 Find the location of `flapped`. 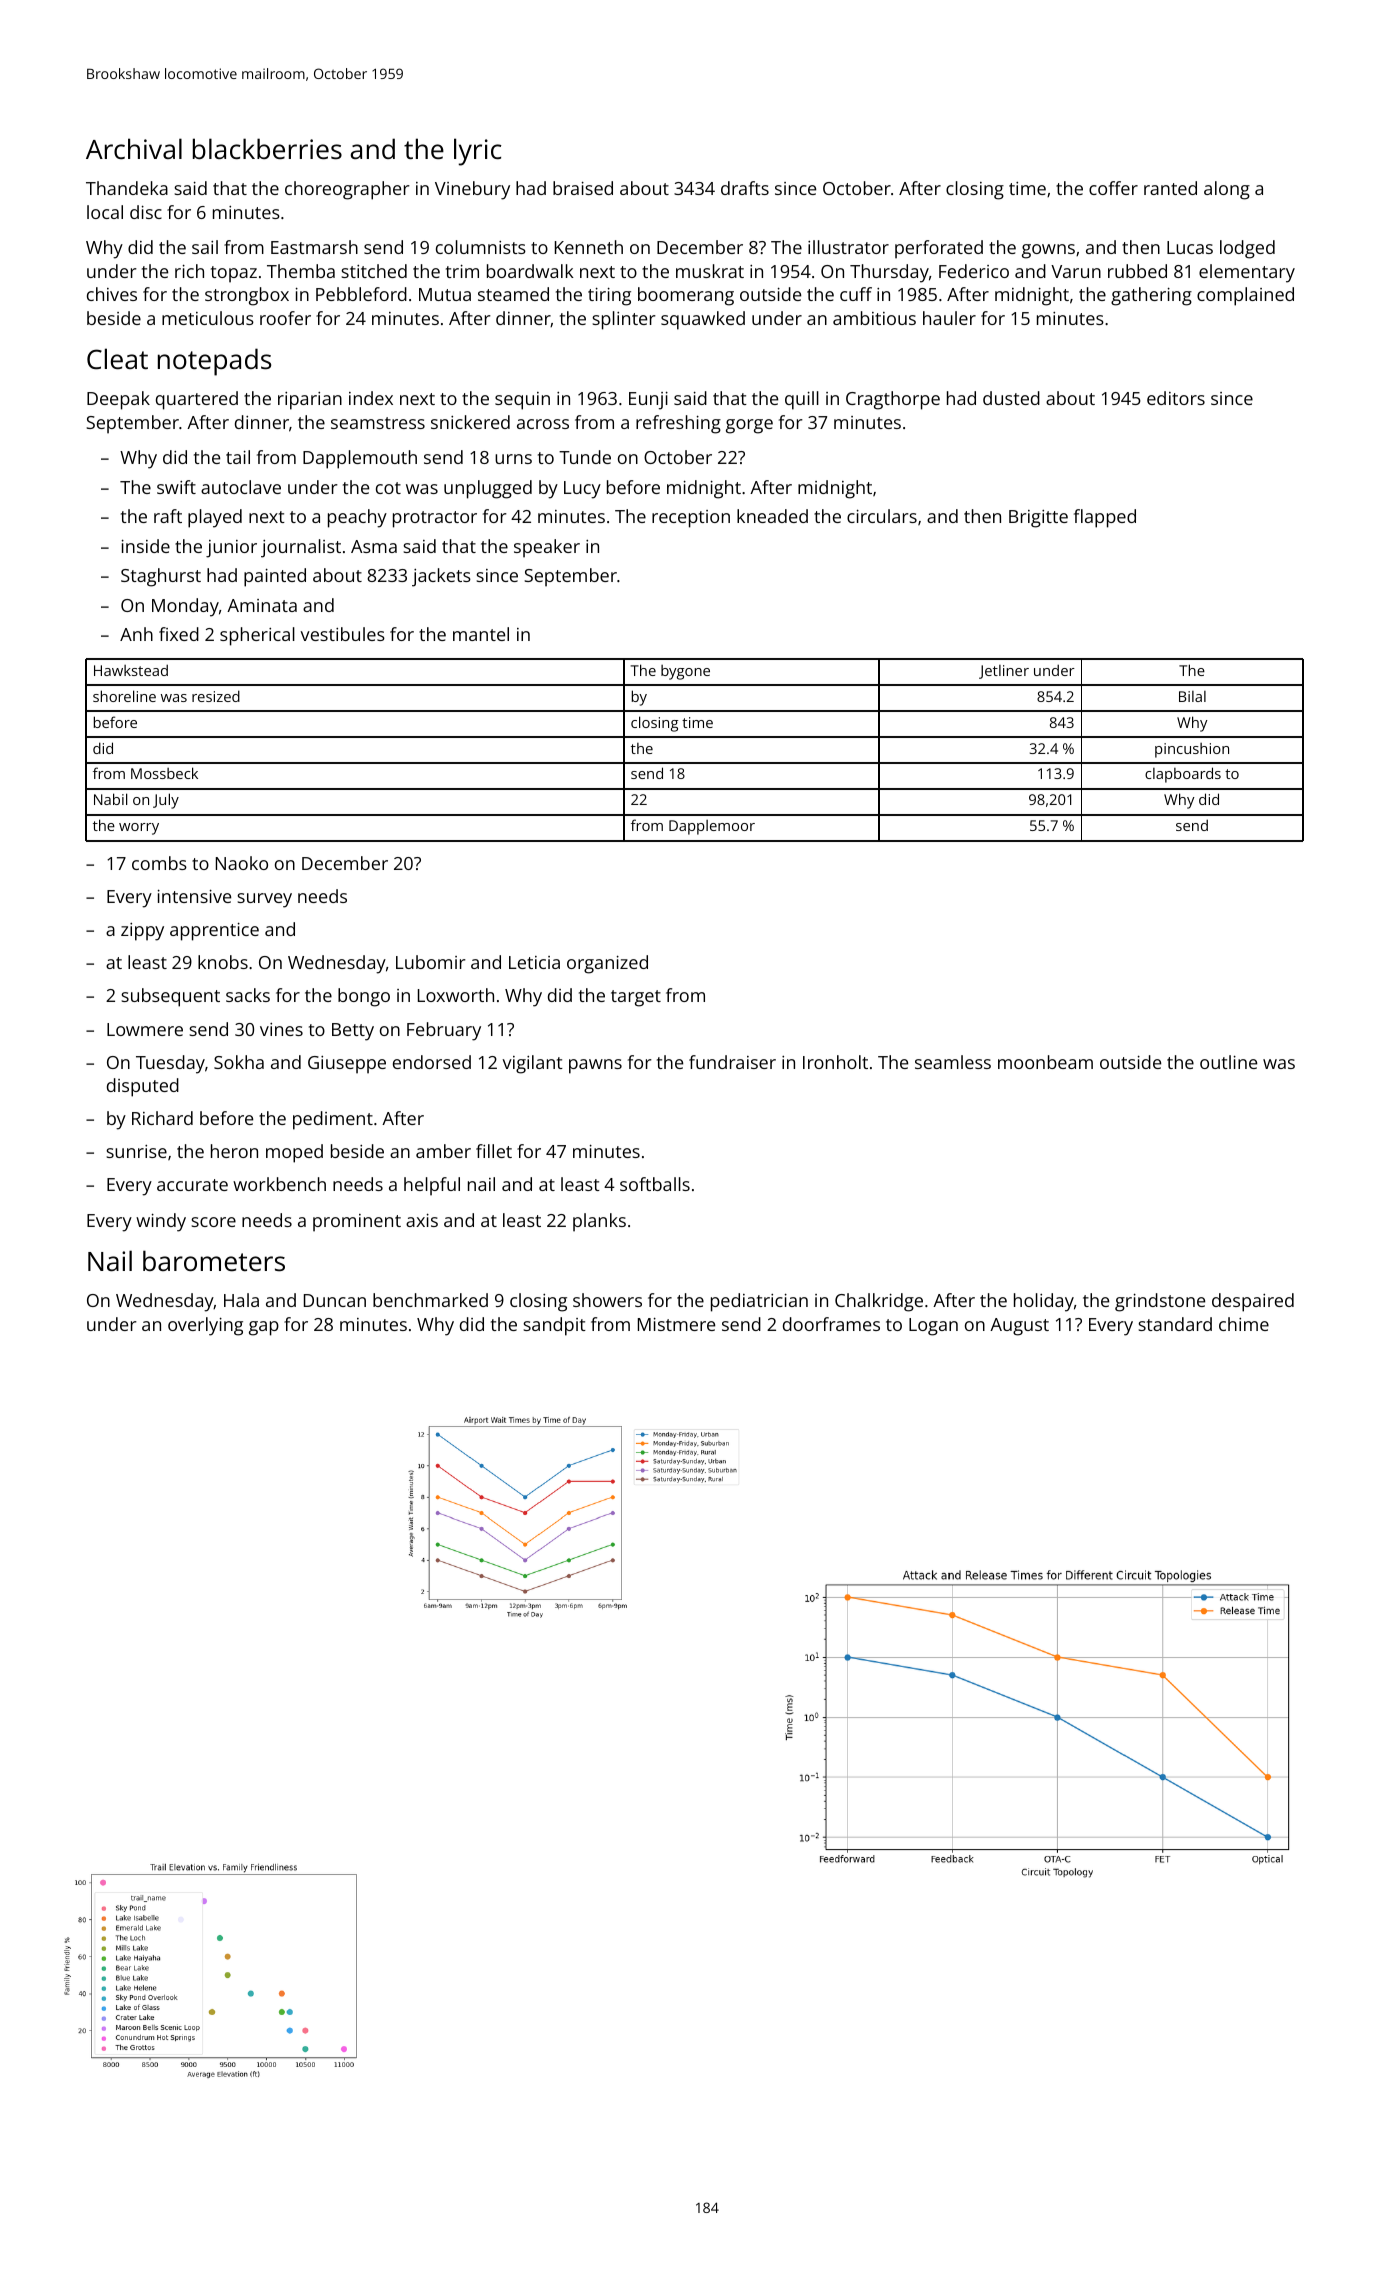

flapped is located at coordinates (1105, 518).
